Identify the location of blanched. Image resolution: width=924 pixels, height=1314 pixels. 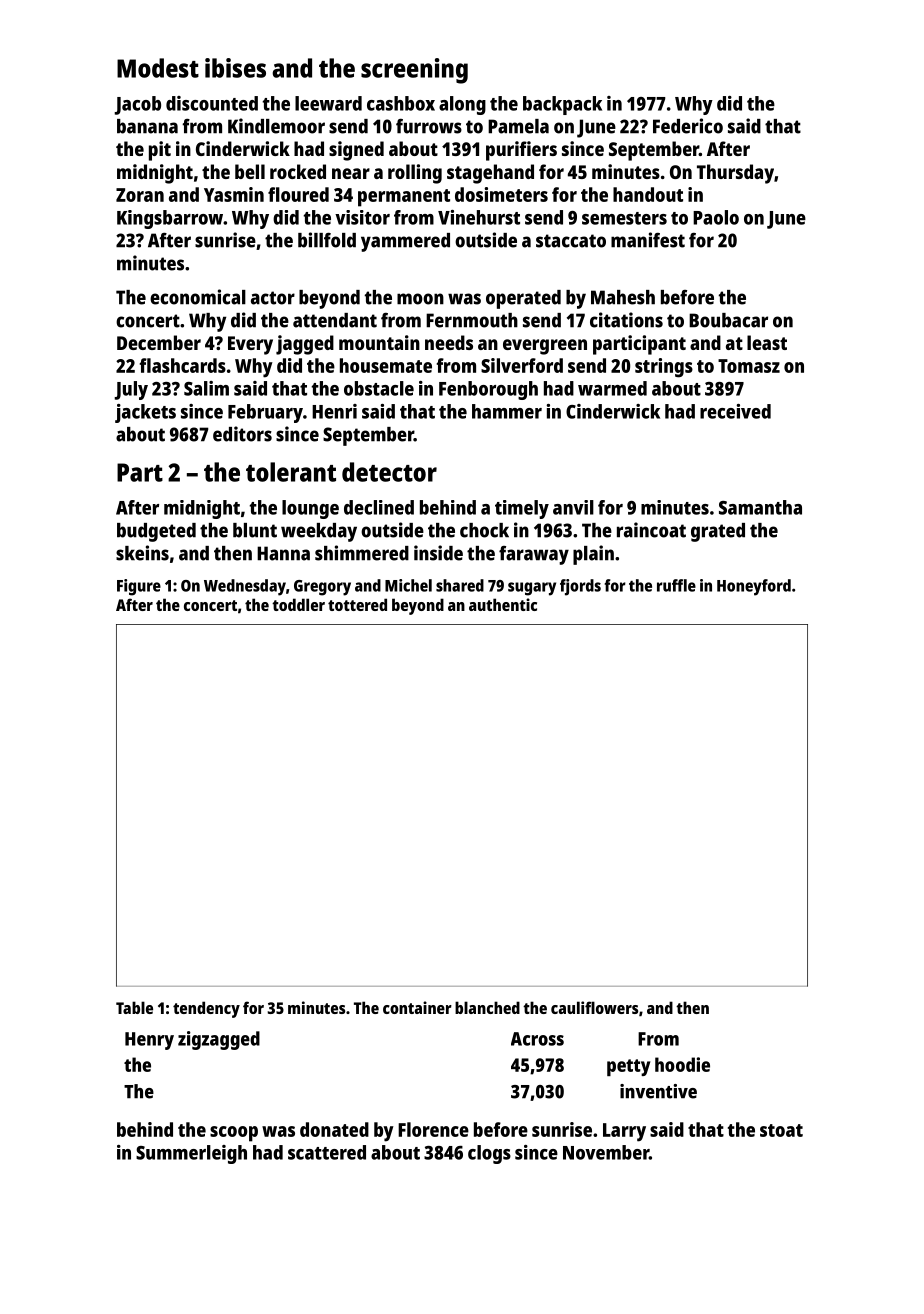
(487, 1007).
